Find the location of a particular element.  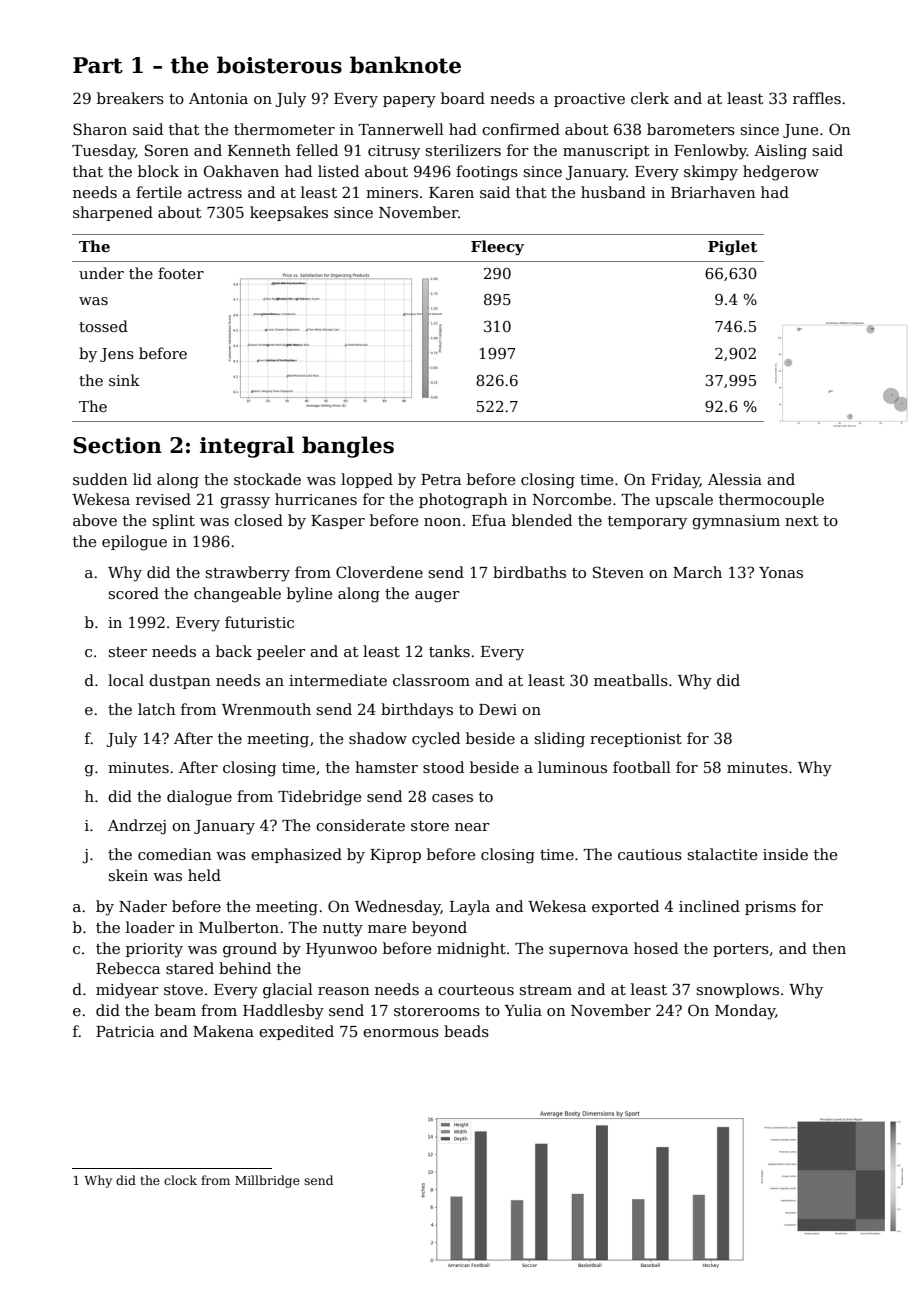

local is located at coordinates (126, 680).
